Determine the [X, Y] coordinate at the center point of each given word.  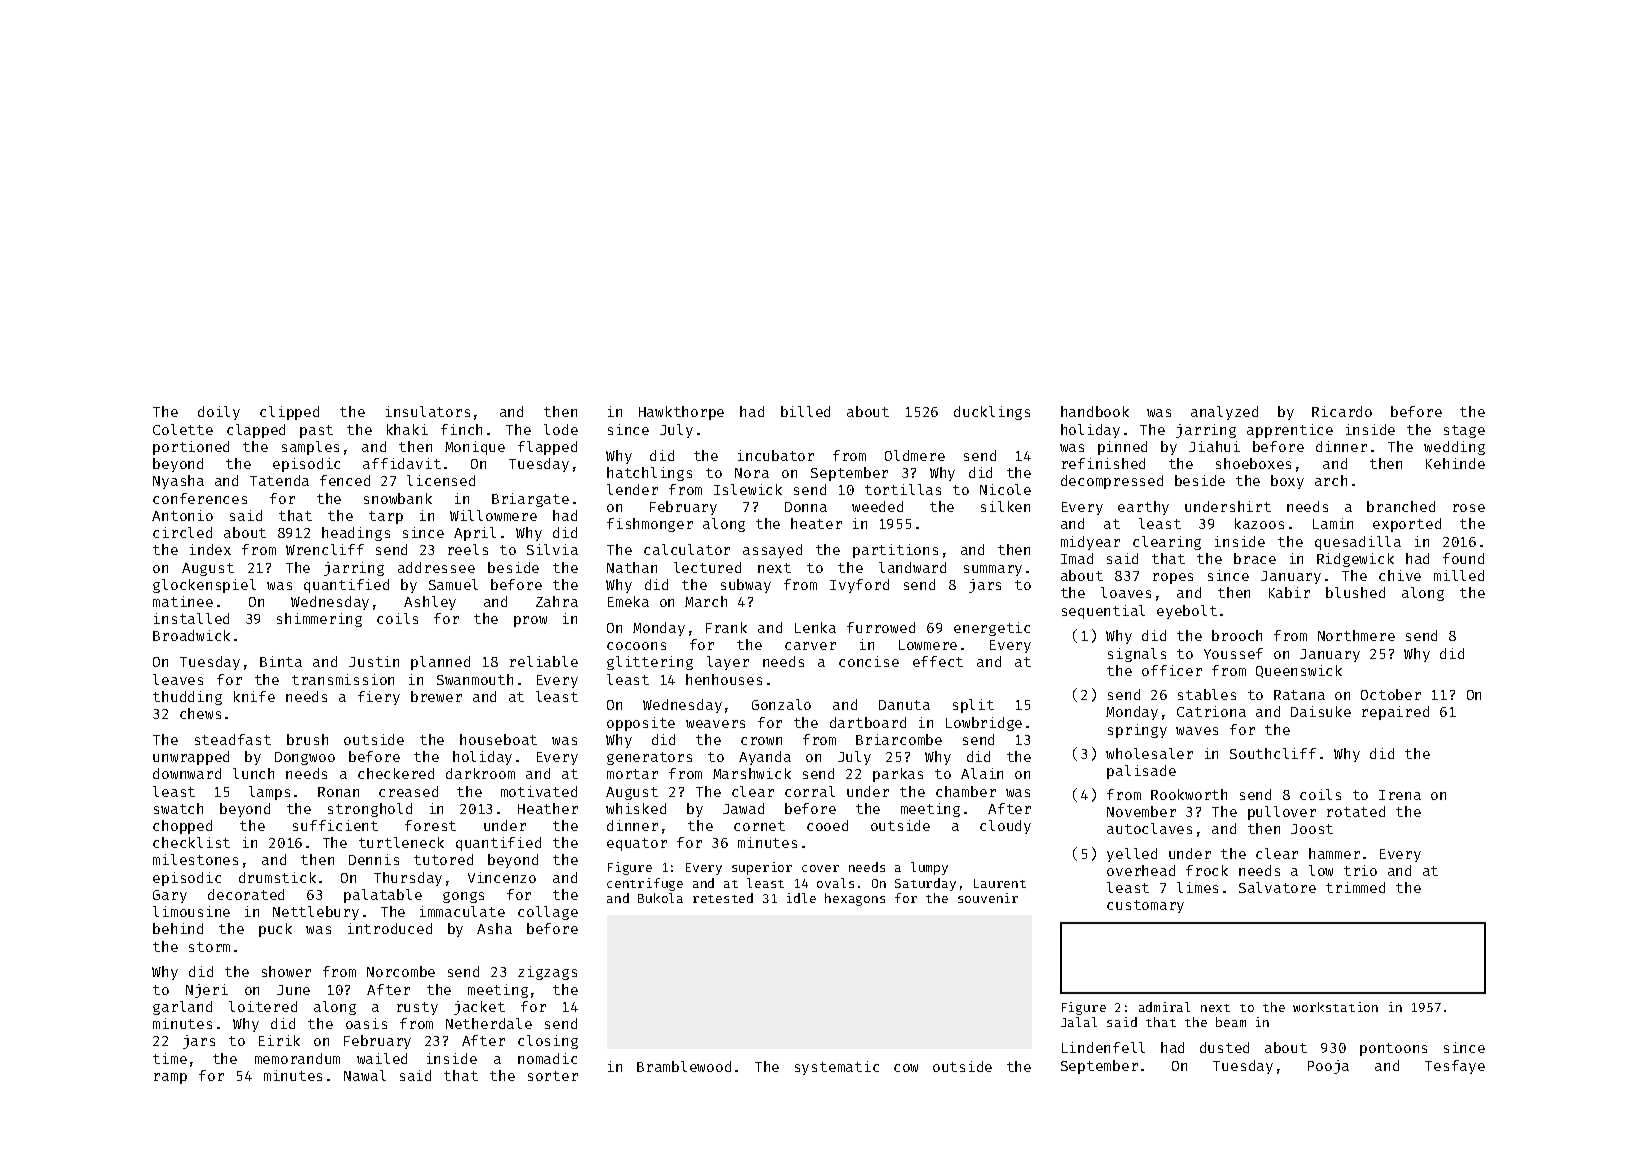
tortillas [903, 489]
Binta [281, 661]
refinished [1103, 463]
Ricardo [1342, 411]
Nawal [365, 1075]
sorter [553, 1076]
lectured [707, 567]
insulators [428, 411]
